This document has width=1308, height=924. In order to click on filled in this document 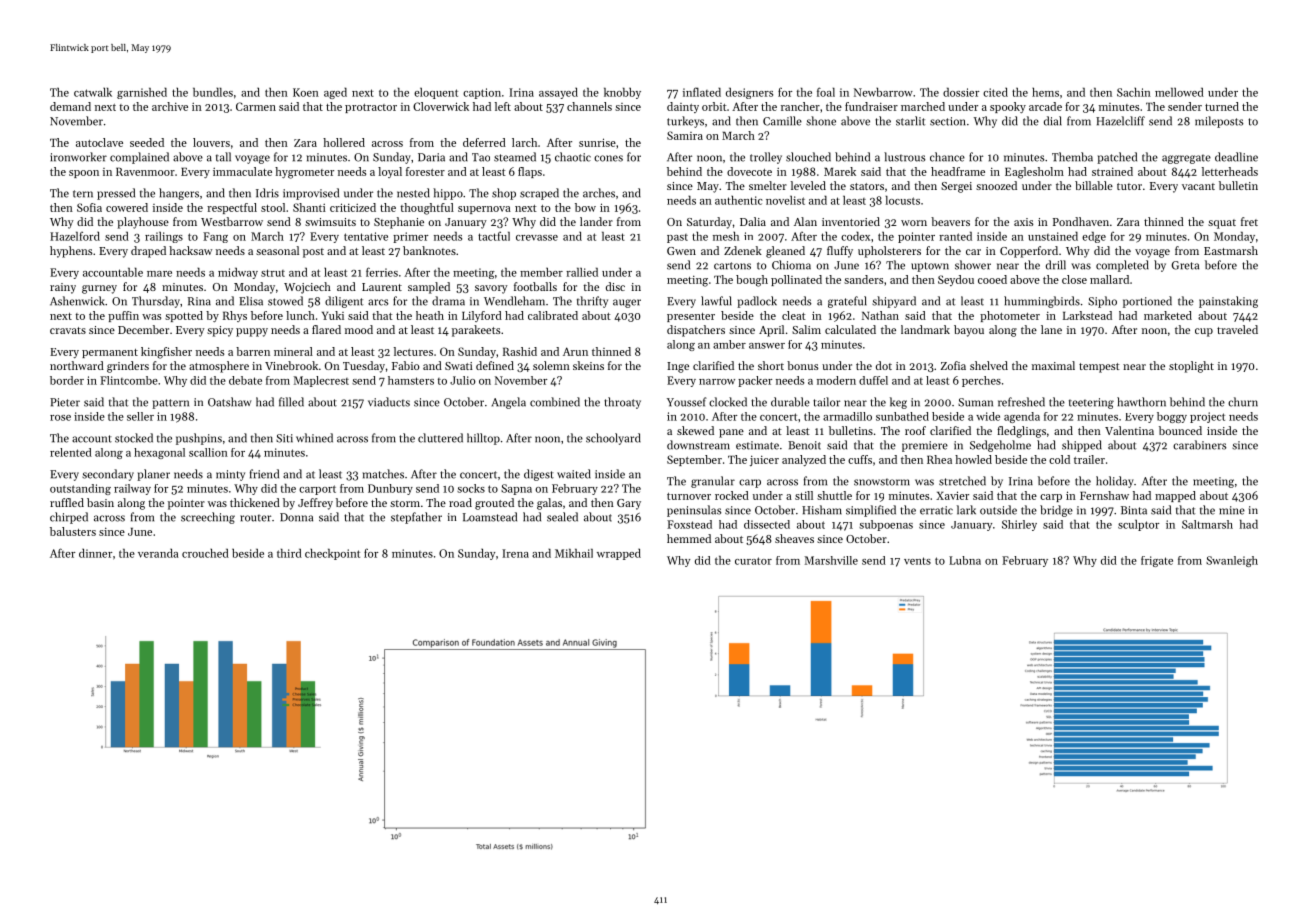, I will do `click(291, 402)`.
